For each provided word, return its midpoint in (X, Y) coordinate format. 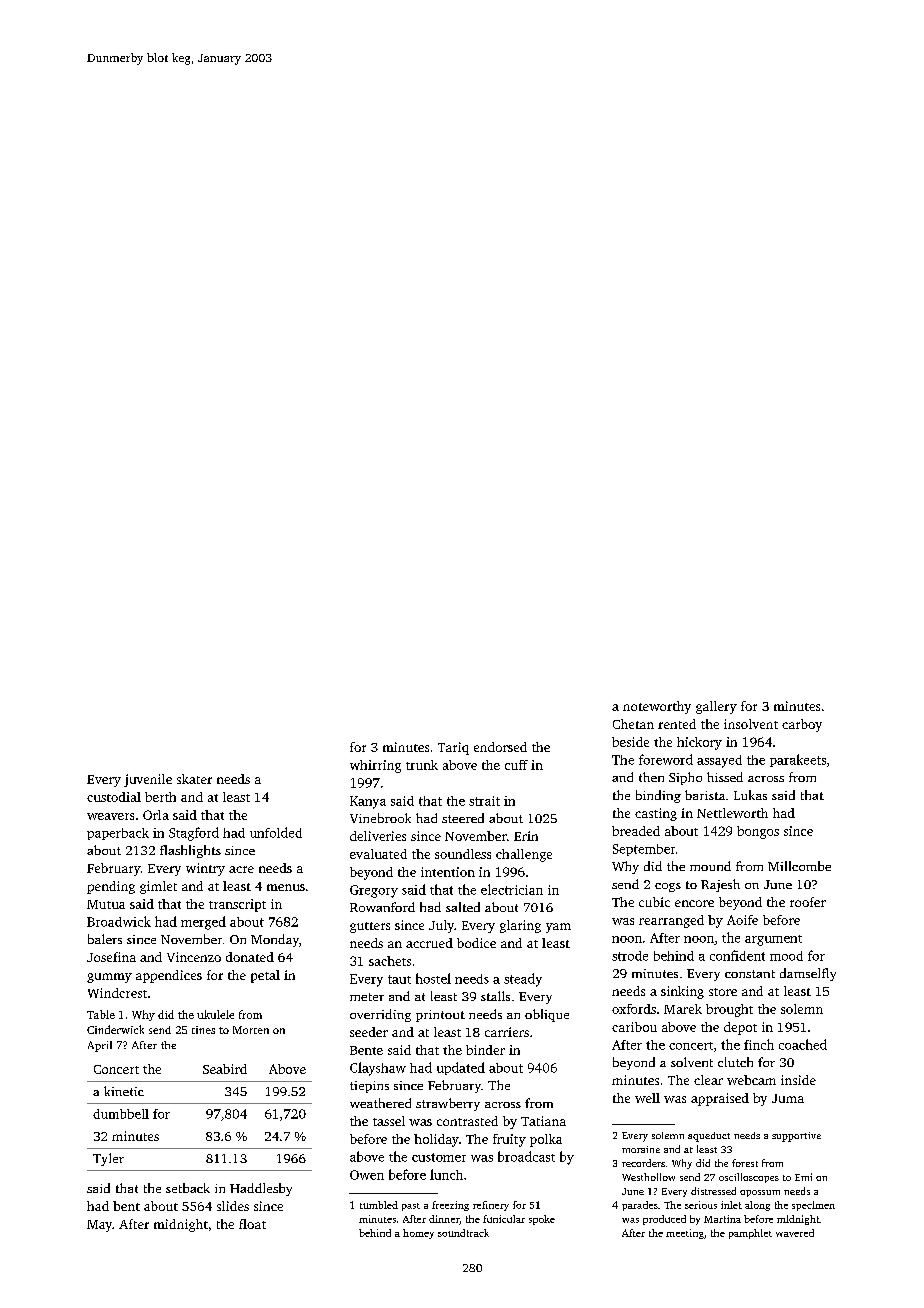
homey (418, 1234)
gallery (716, 707)
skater (194, 779)
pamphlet (750, 1234)
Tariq (453, 748)
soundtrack (463, 1233)
